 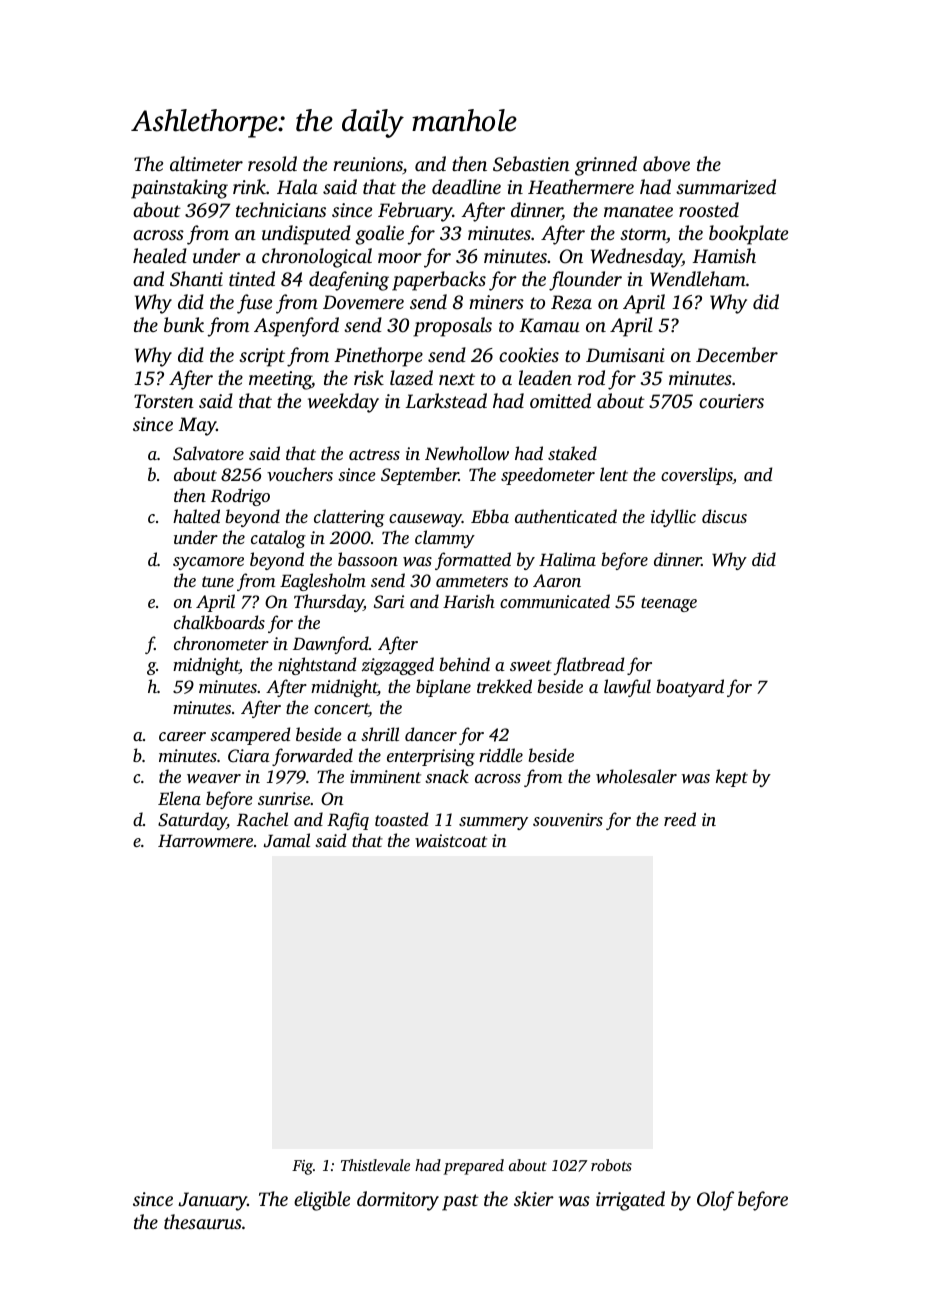 I want to click on summarized, so click(x=726, y=186).
